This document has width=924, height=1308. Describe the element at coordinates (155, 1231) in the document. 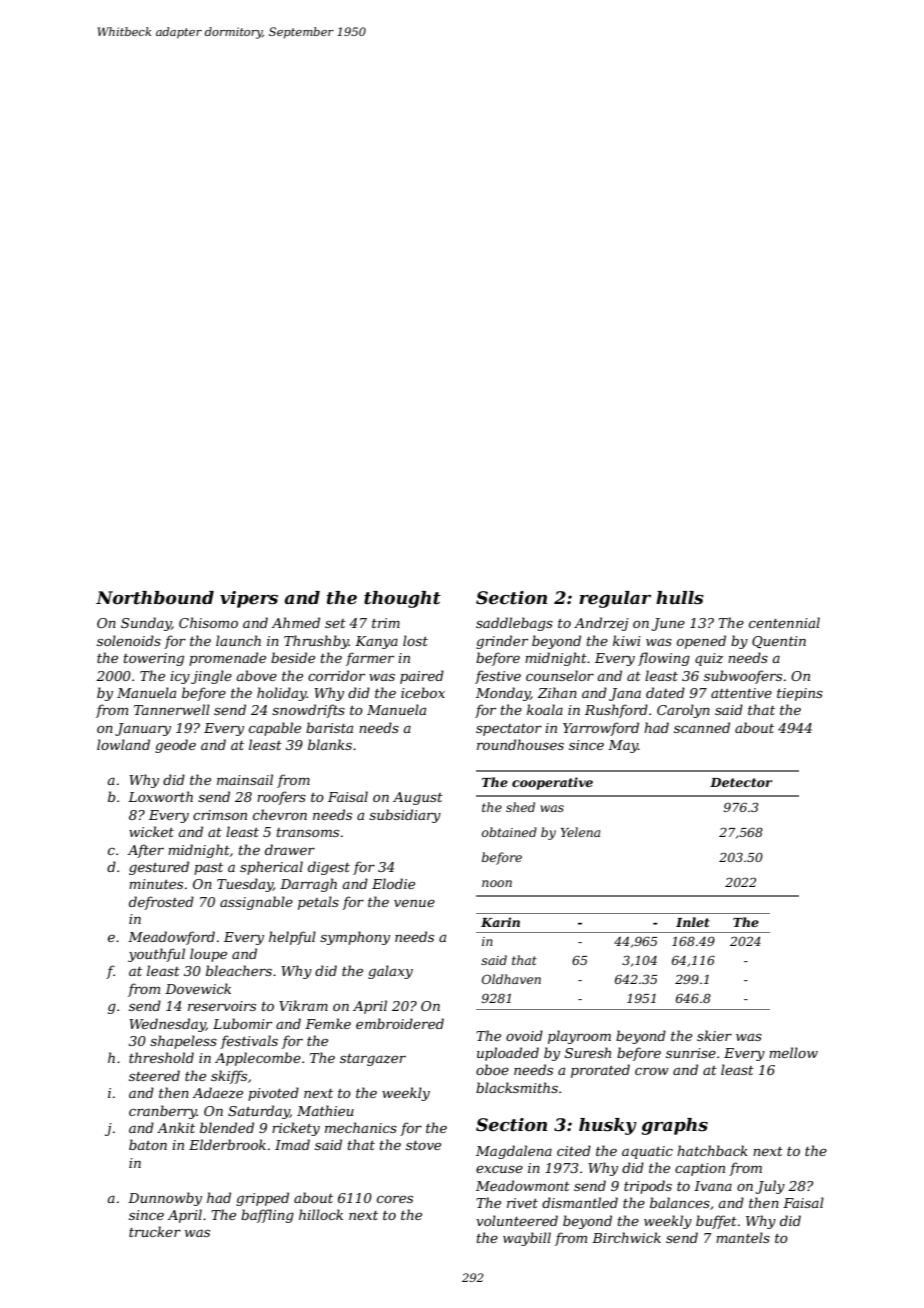

I see `trucker` at that location.
